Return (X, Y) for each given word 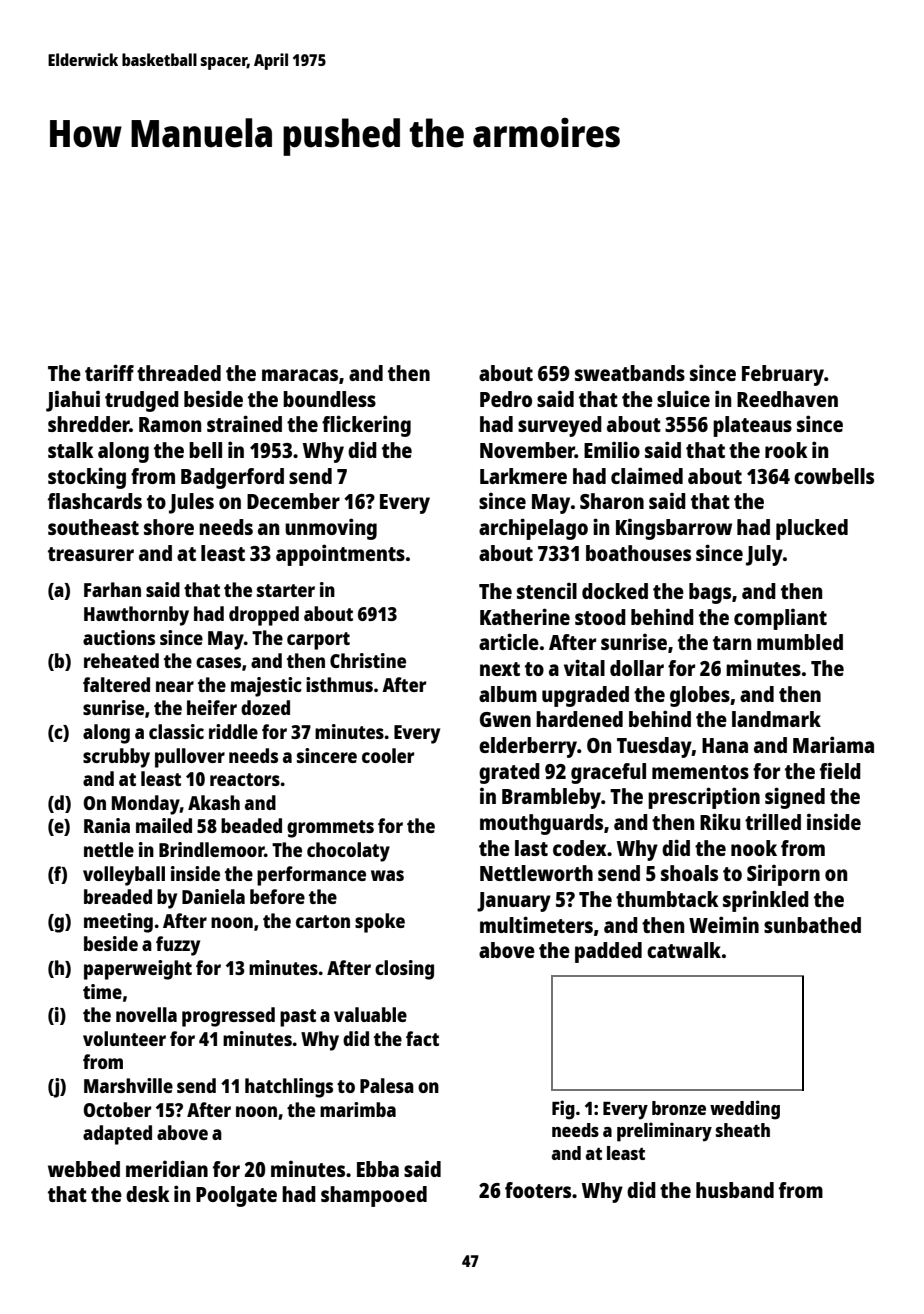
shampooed (374, 1196)
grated (509, 773)
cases (218, 662)
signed (795, 798)
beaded (251, 825)
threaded (179, 373)
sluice (683, 398)
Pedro (506, 399)
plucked (812, 529)
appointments (340, 555)
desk (148, 1194)
